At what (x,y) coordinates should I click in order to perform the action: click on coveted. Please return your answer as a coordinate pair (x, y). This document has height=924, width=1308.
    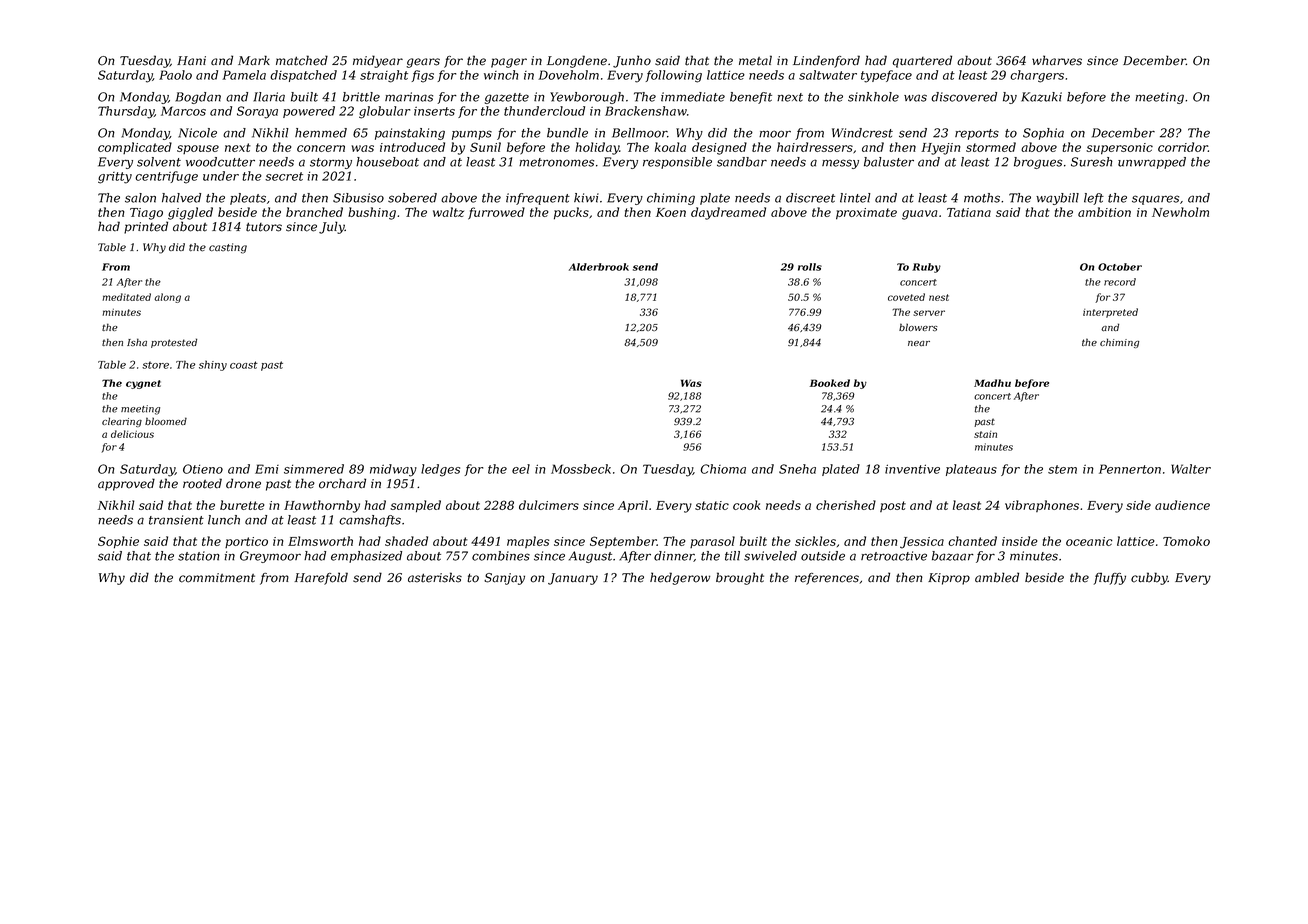
    Looking at the image, I should click on (906, 297).
